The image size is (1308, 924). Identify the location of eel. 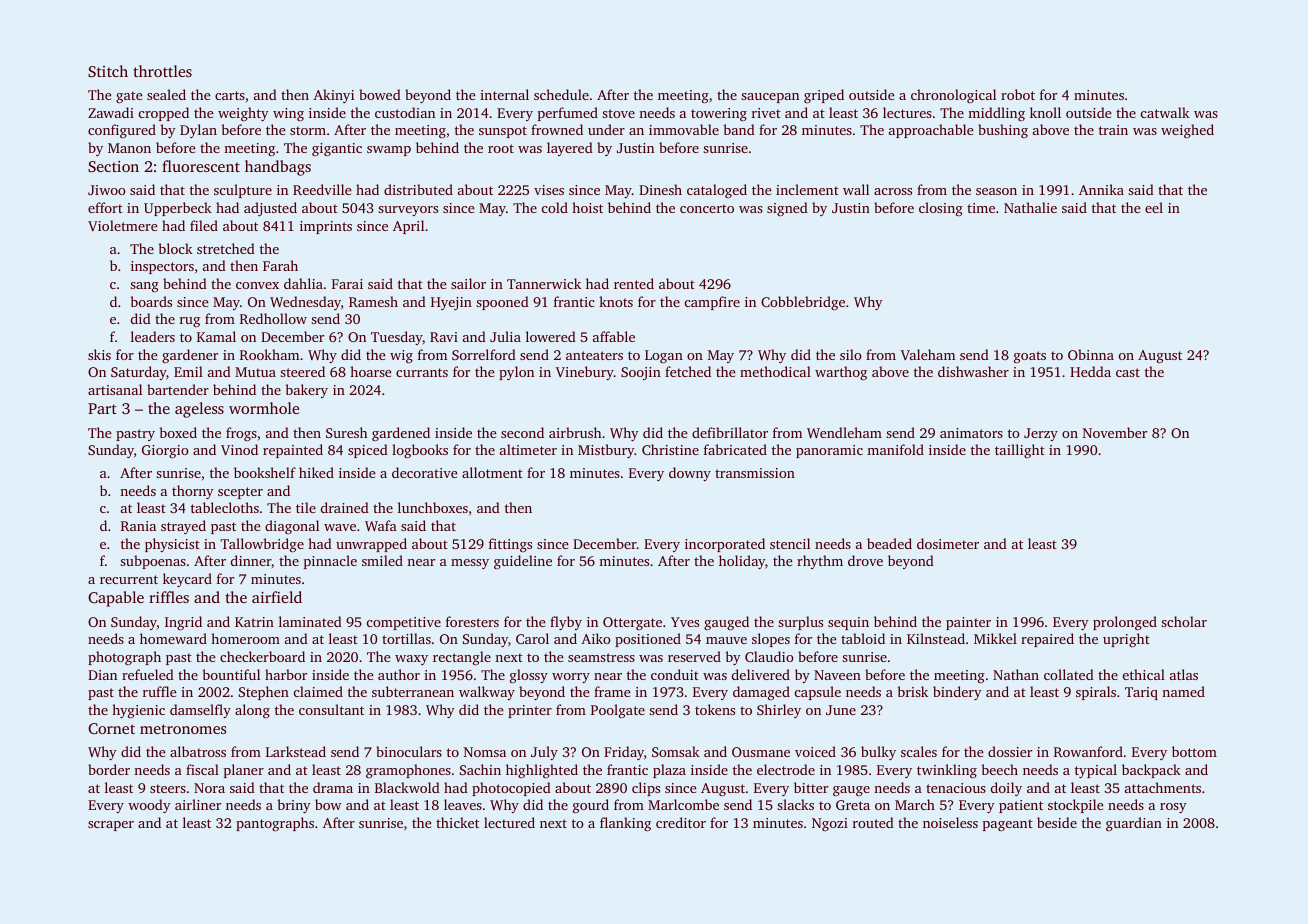
(1154, 207).
